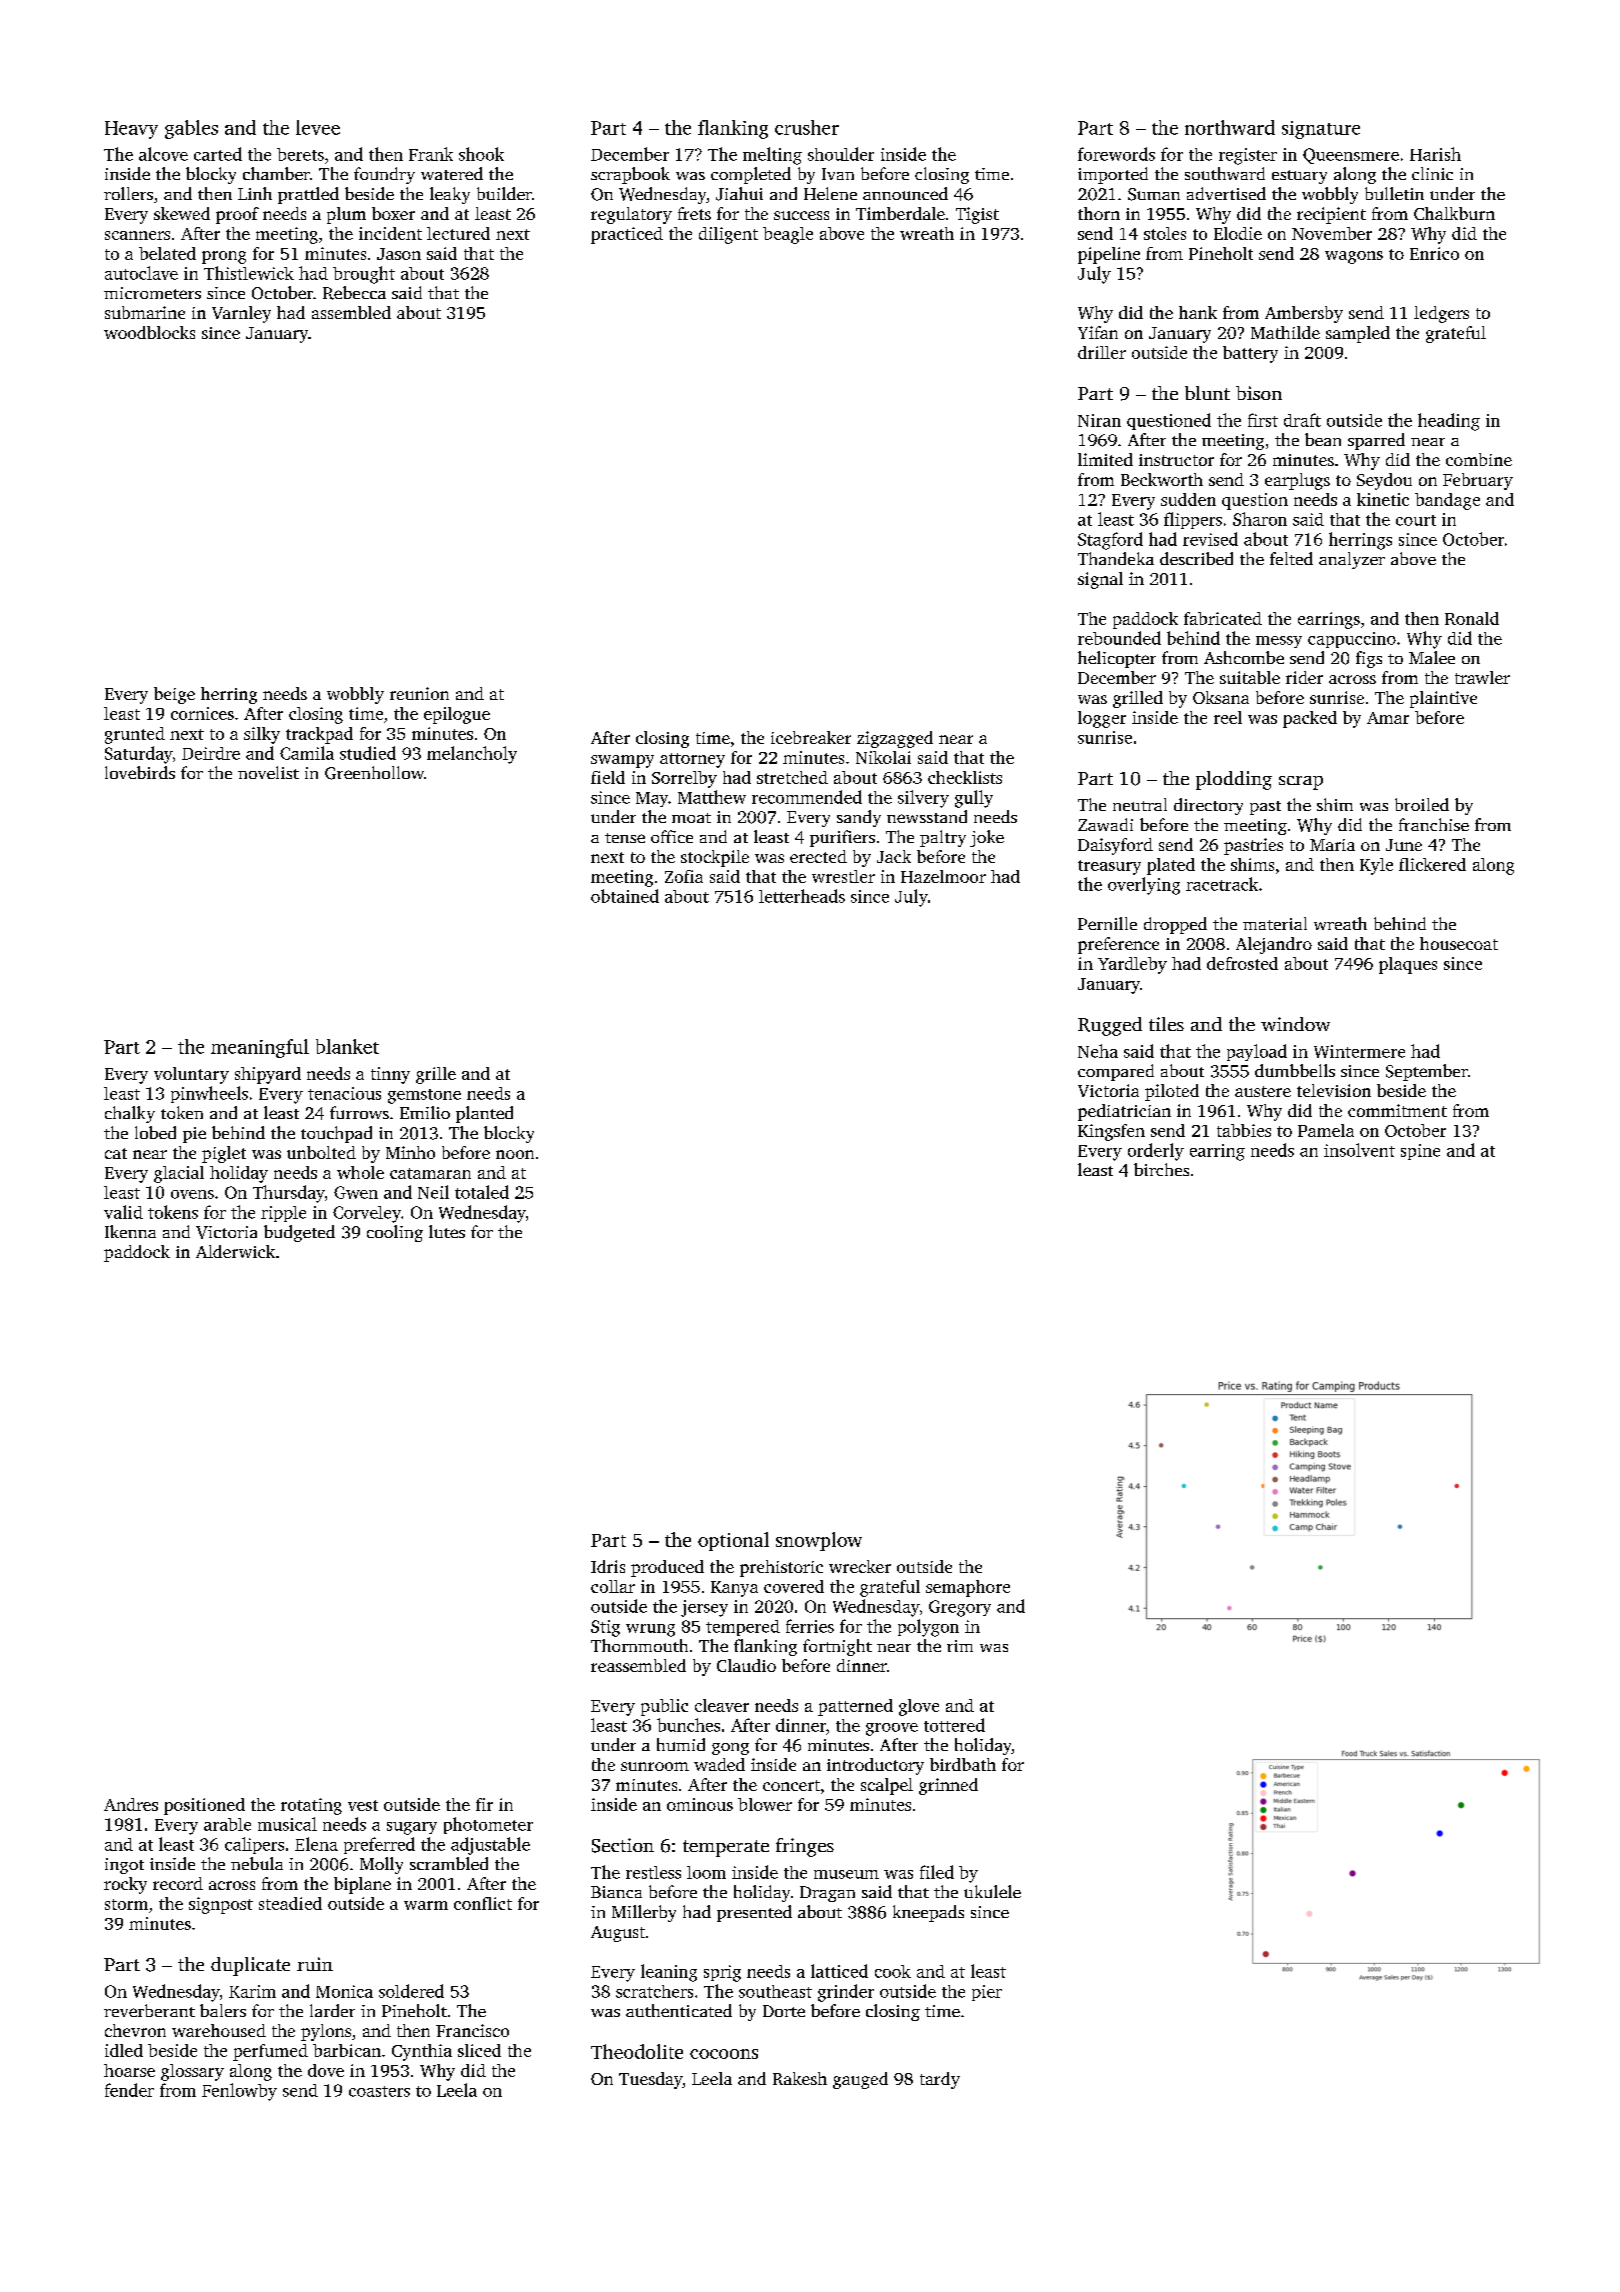 This image has height=2292, width=1620. Describe the element at coordinates (130, 1114) in the image. I see `chalky` at that location.
